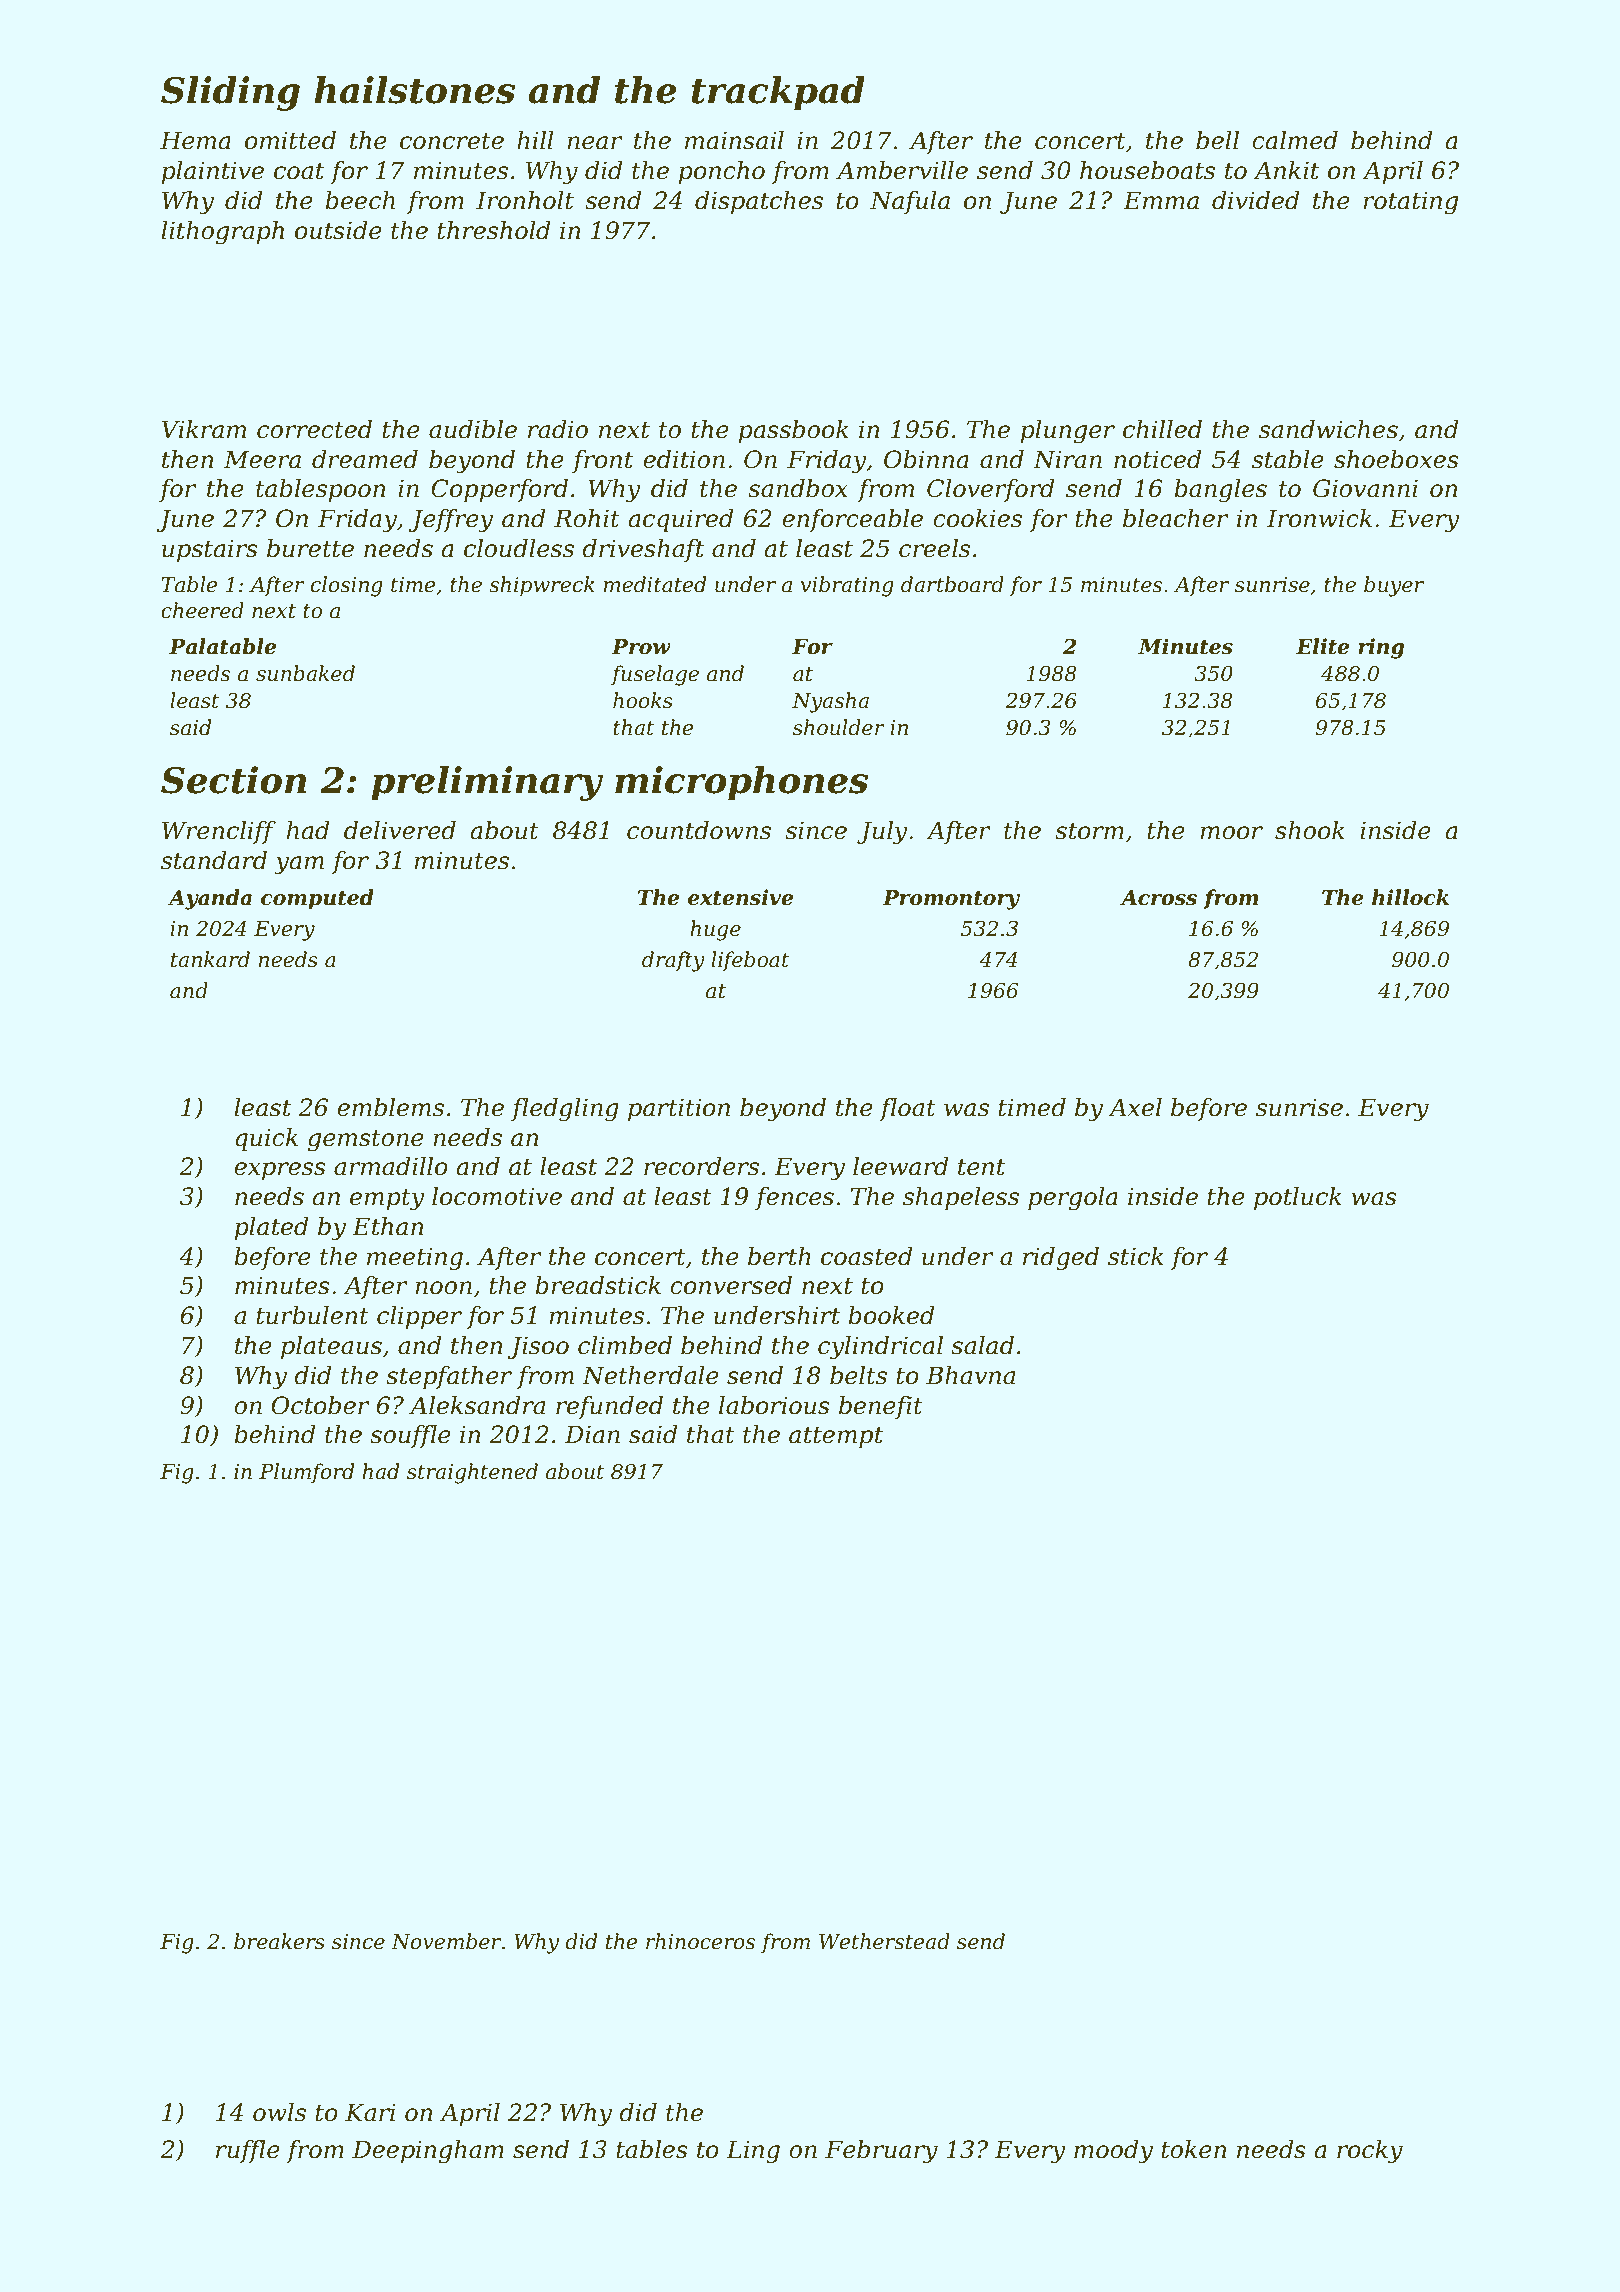 This screenshot has height=2292, width=1620. What do you see at coordinates (1310, 830) in the screenshot?
I see `shook` at bounding box center [1310, 830].
